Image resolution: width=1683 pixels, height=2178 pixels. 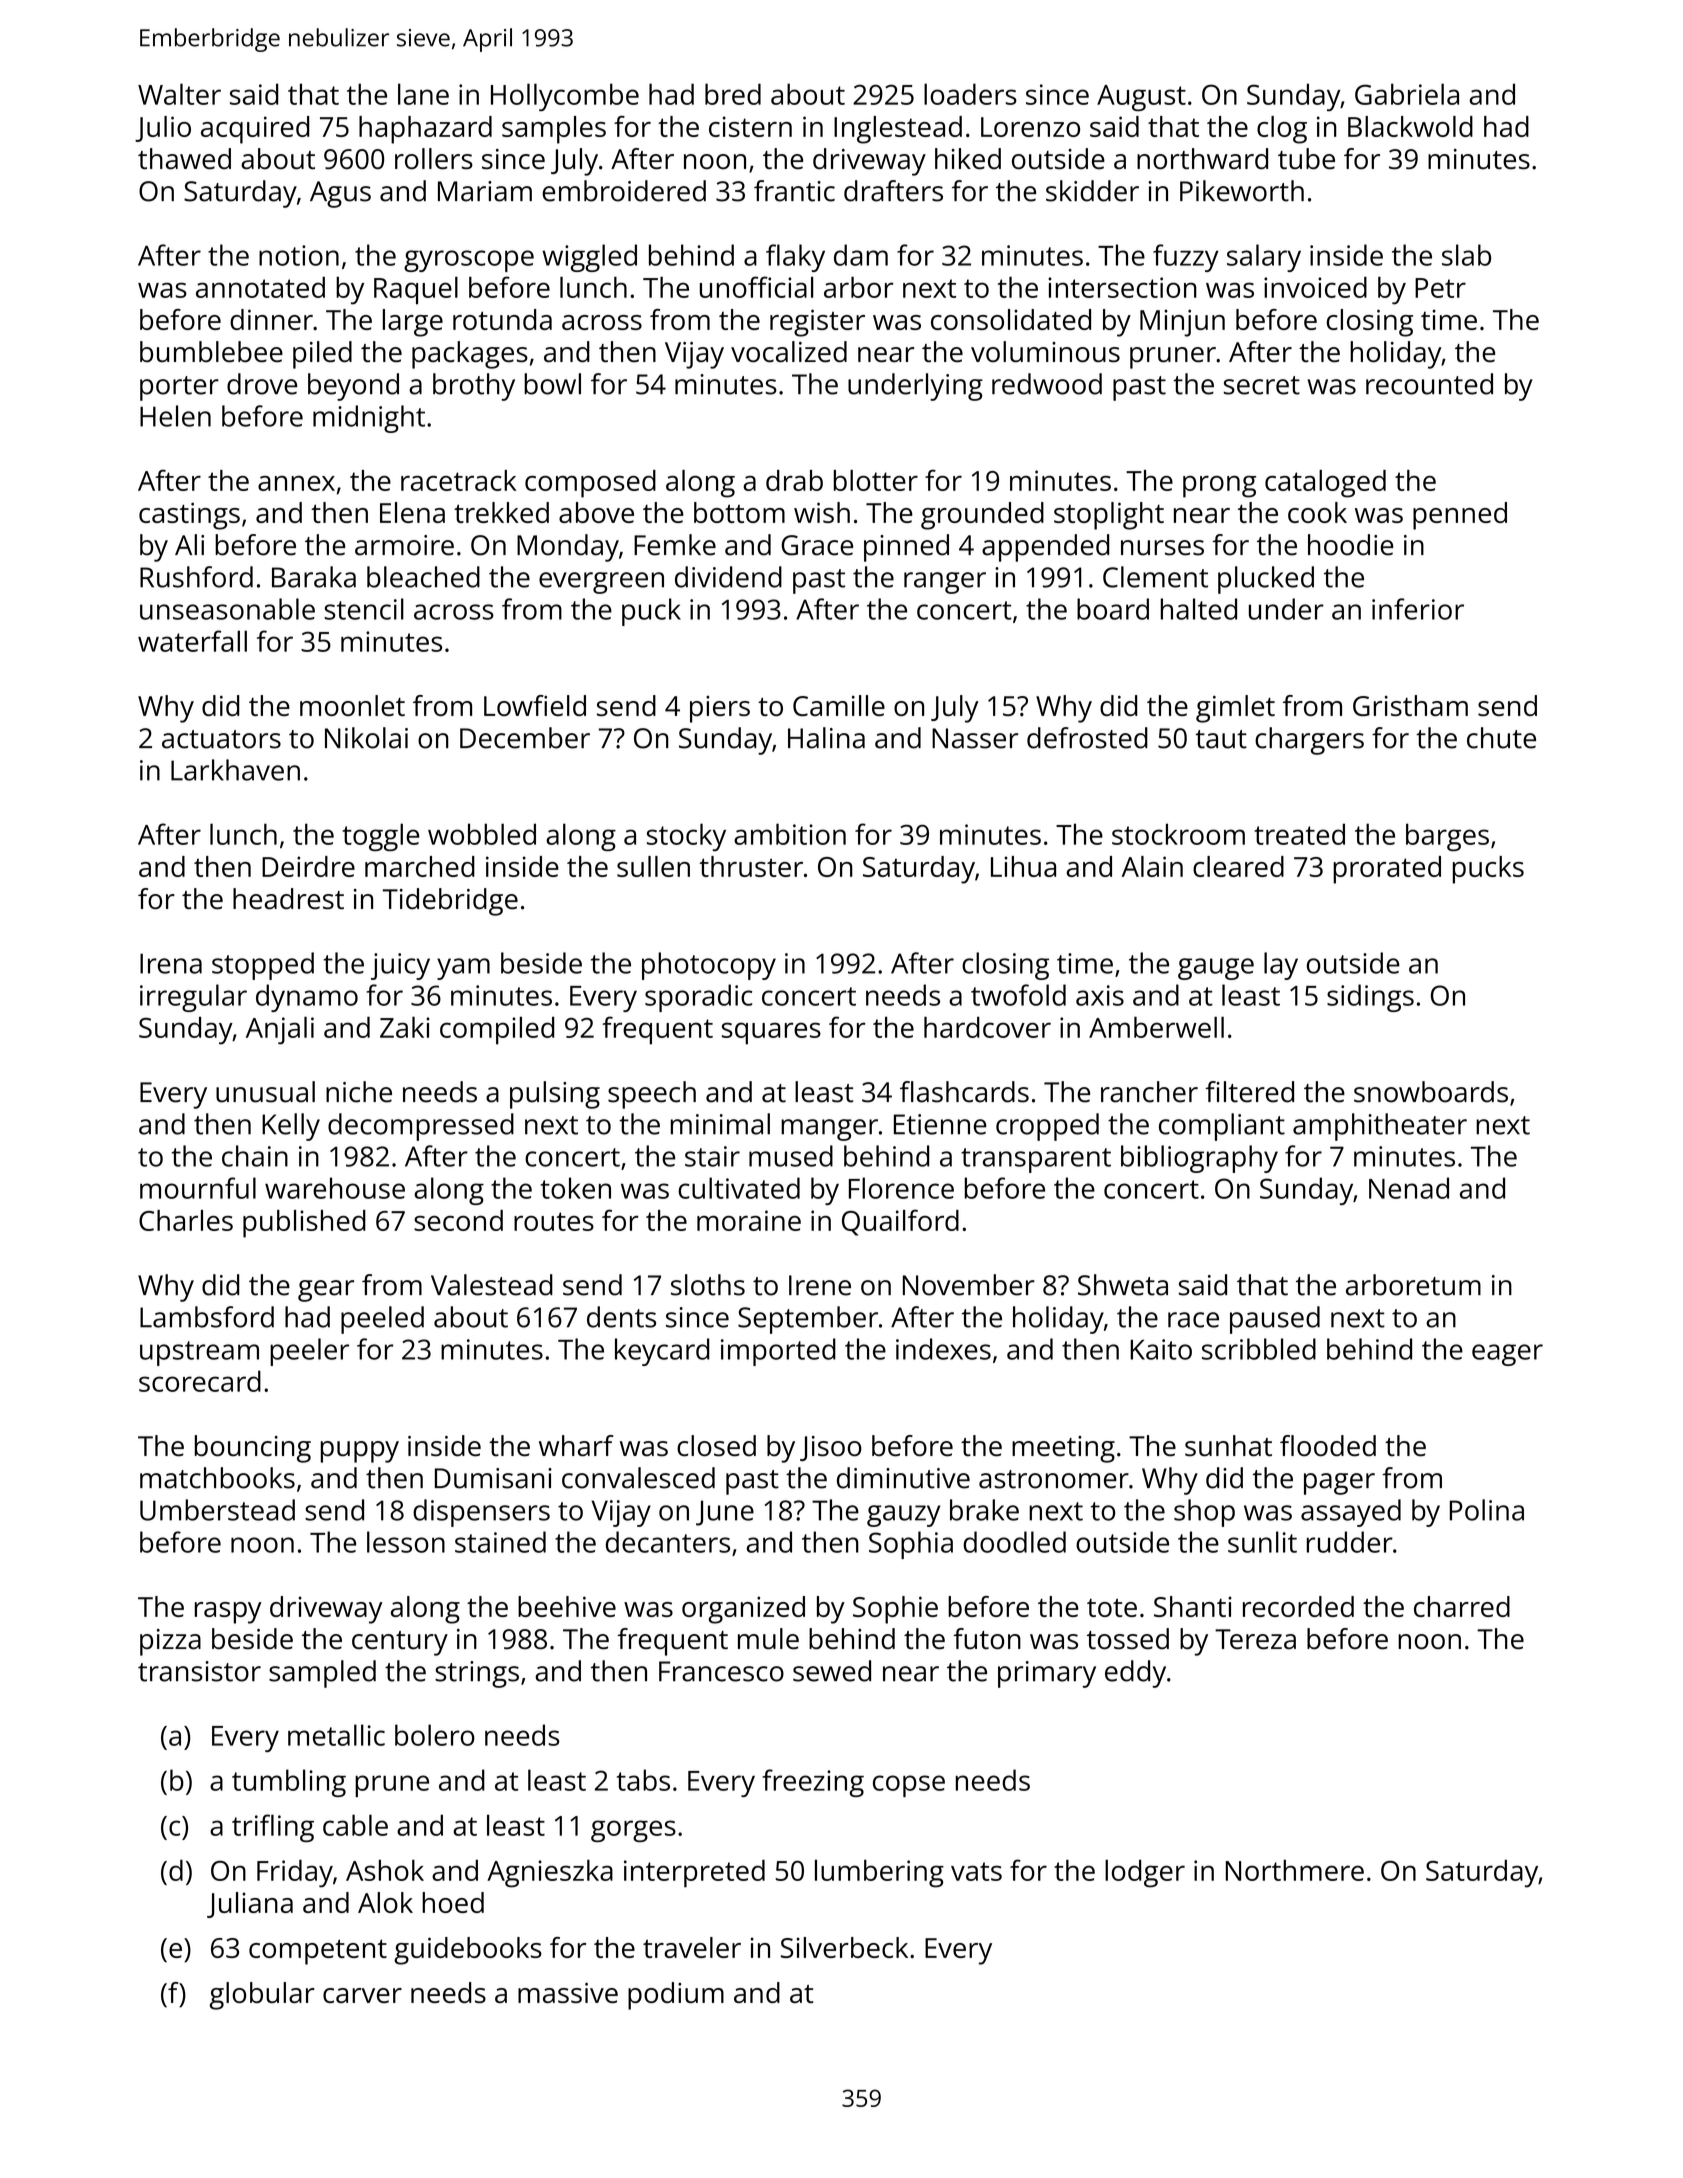 I want to click on cable, so click(x=355, y=1825).
